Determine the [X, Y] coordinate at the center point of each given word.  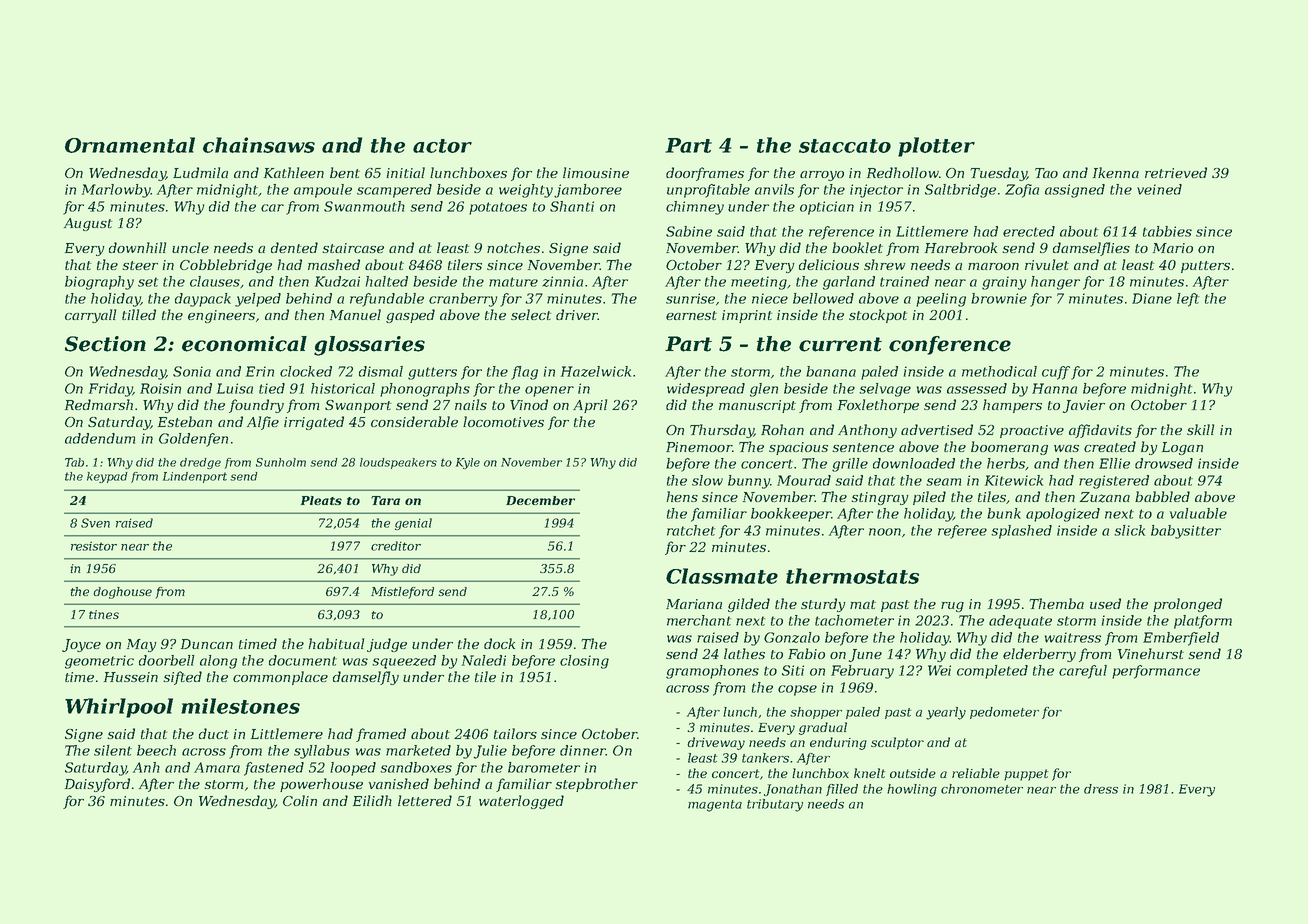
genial [413, 524]
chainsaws [259, 145]
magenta [715, 806]
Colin [300, 800]
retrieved [1176, 172]
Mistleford [402, 593]
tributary [775, 805]
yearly [946, 713]
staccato [845, 146]
